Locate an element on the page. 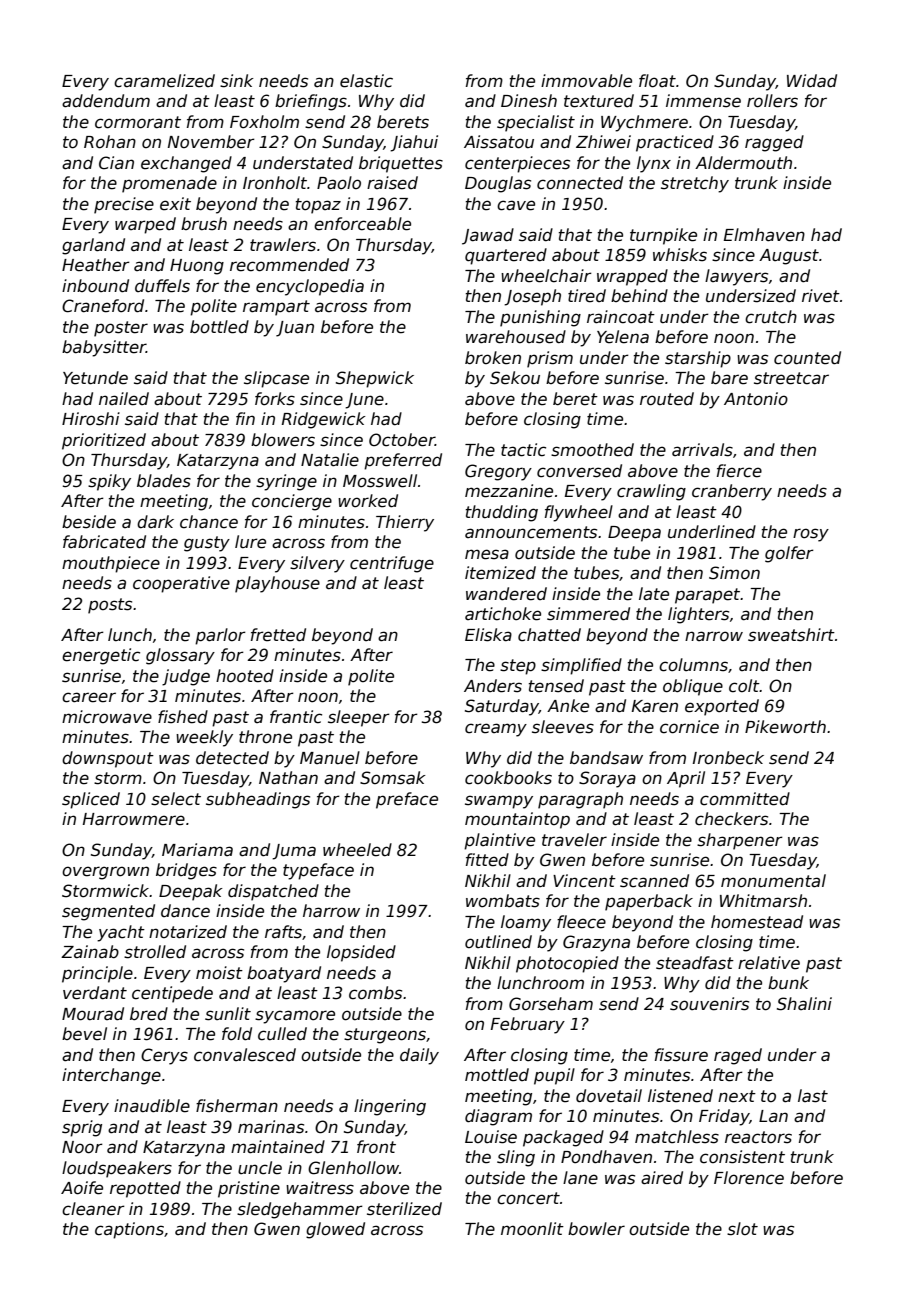 The image size is (908, 1316). step is located at coordinates (518, 667).
